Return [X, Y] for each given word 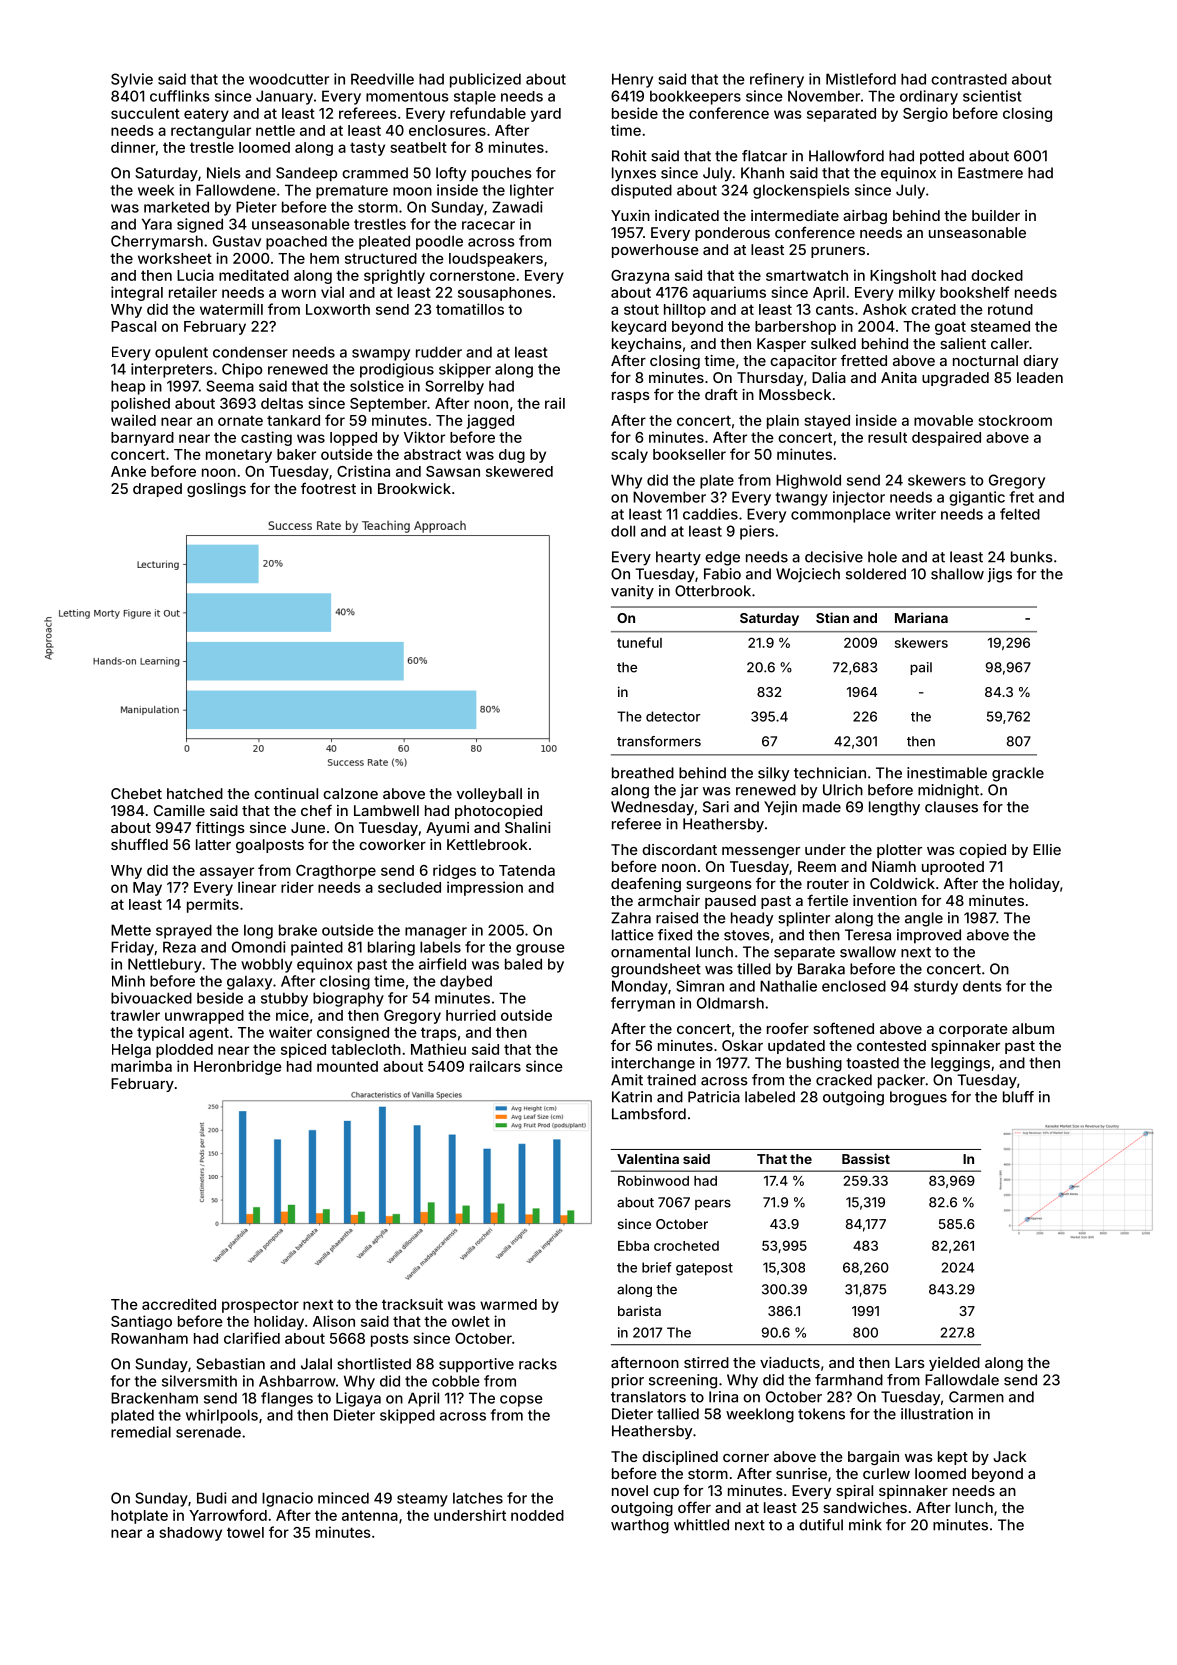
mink [865, 1525]
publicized [485, 80]
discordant [679, 849]
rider [297, 887]
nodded [537, 1515]
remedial [141, 1432]
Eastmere [990, 173]
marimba [141, 1066]
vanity [632, 592]
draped [157, 490]
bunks [1032, 557]
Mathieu [438, 1049]
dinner [133, 147]
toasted [872, 1063]
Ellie [1047, 849]
